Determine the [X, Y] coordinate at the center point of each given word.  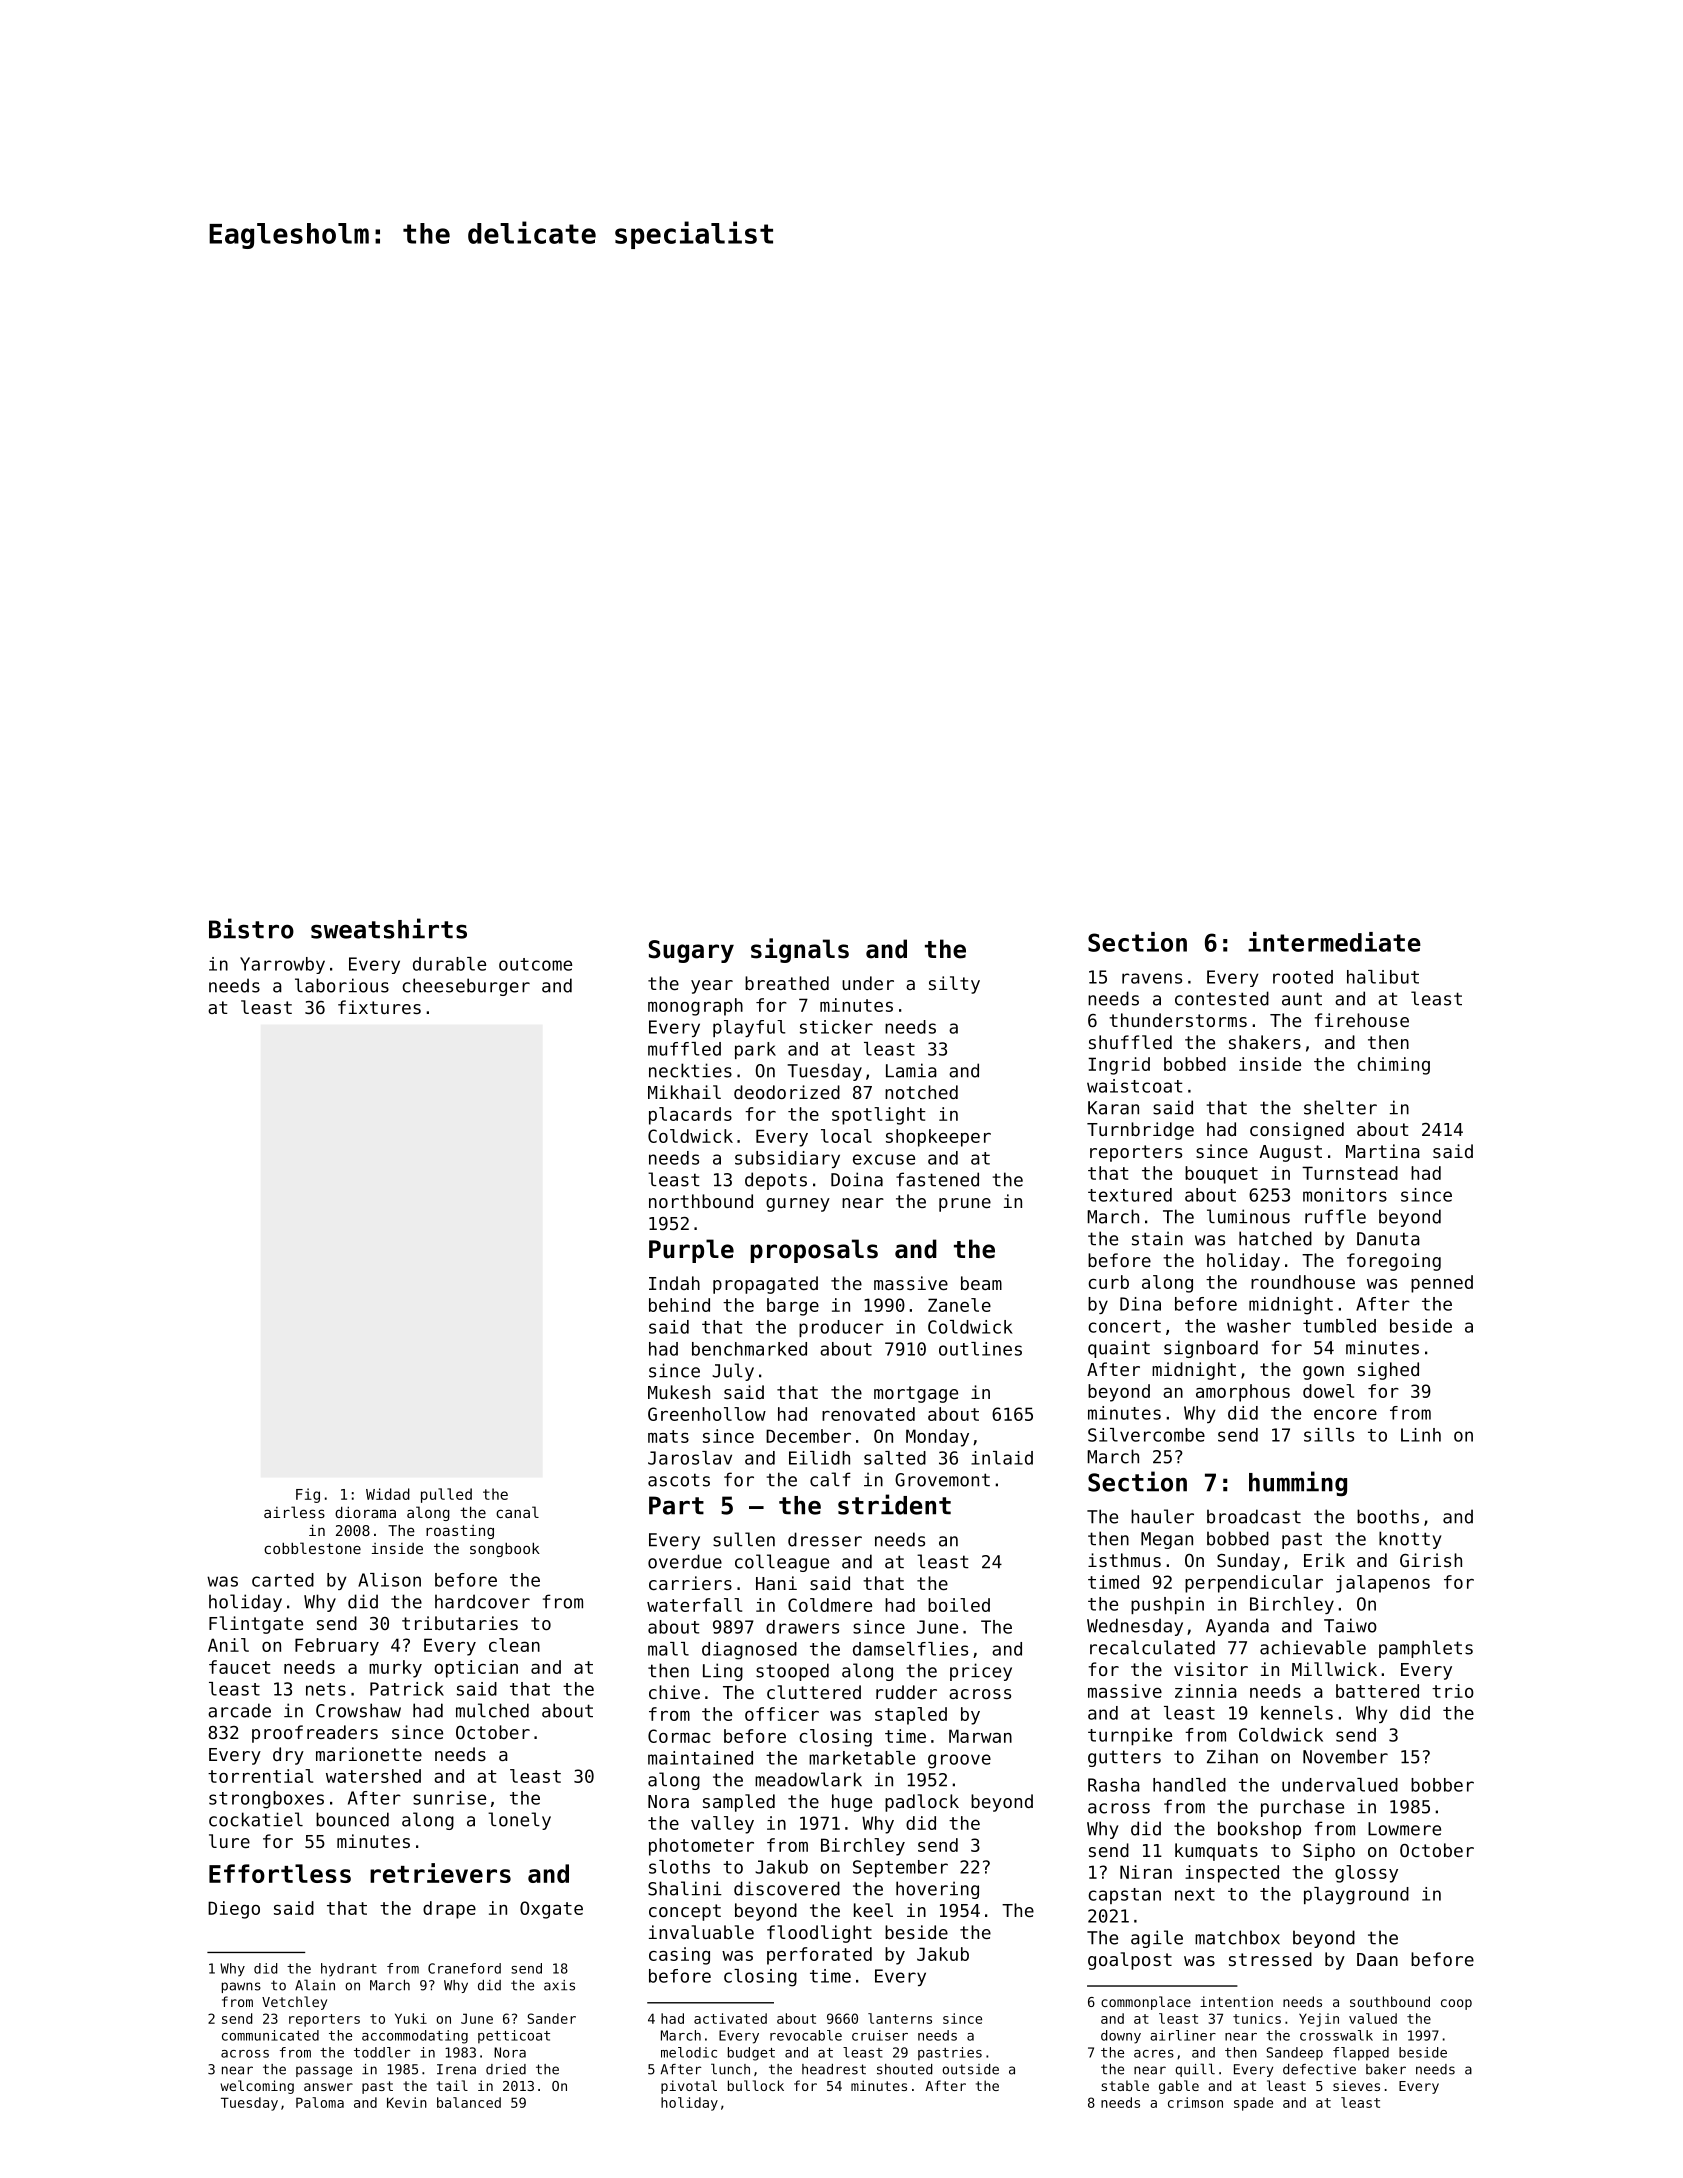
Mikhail [684, 1092]
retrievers [440, 1873]
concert [1124, 1326]
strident [894, 1504]
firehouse [1362, 1020]
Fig [308, 1495]
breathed [787, 983]
